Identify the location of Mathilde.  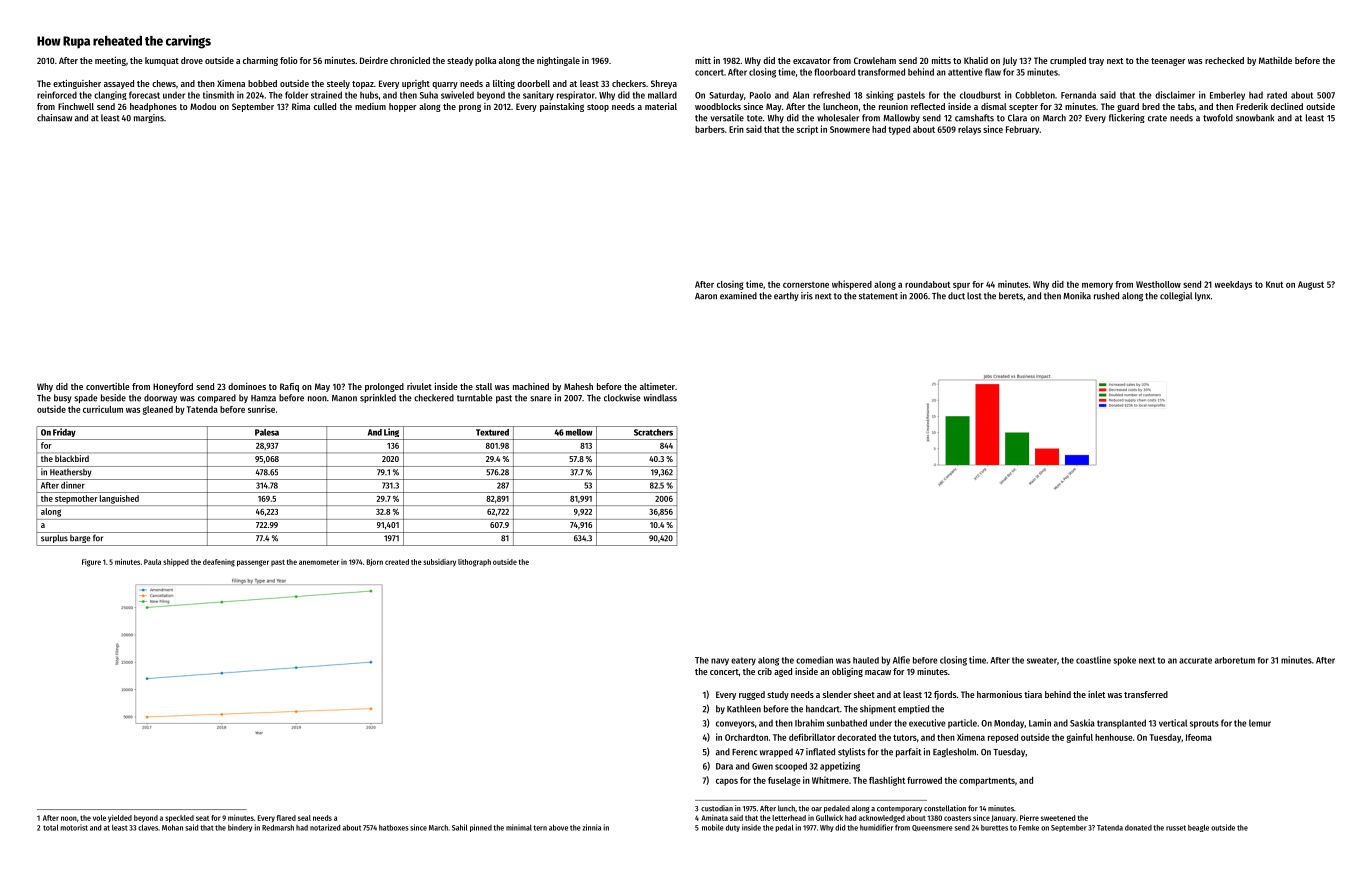
(1275, 60).
